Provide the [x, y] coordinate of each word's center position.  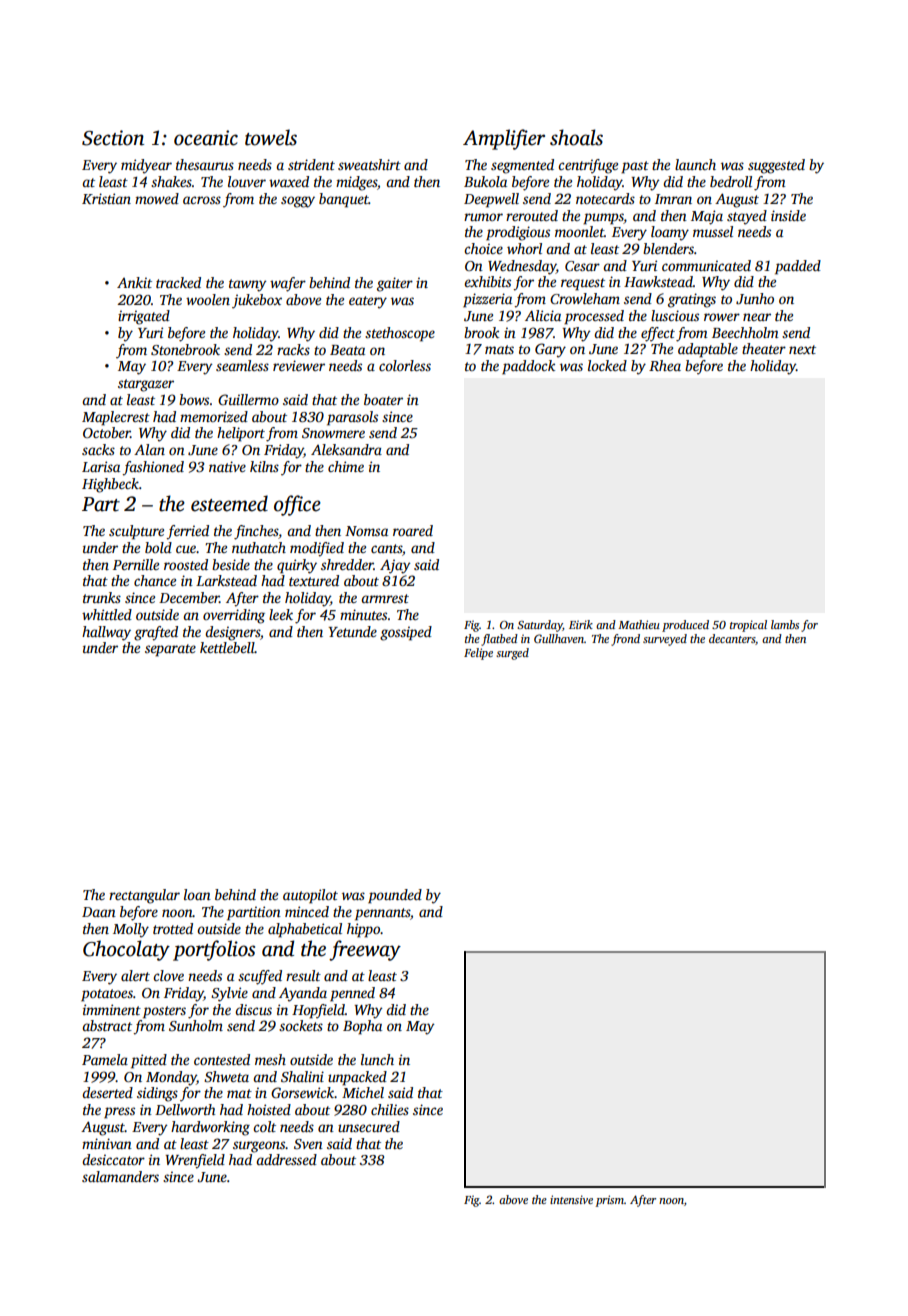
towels [271, 137]
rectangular [144, 896]
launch [695, 164]
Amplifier [504, 139]
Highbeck [110, 485]
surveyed [665, 640]
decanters [732, 638]
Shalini [302, 1076]
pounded [395, 896]
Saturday [540, 626]
